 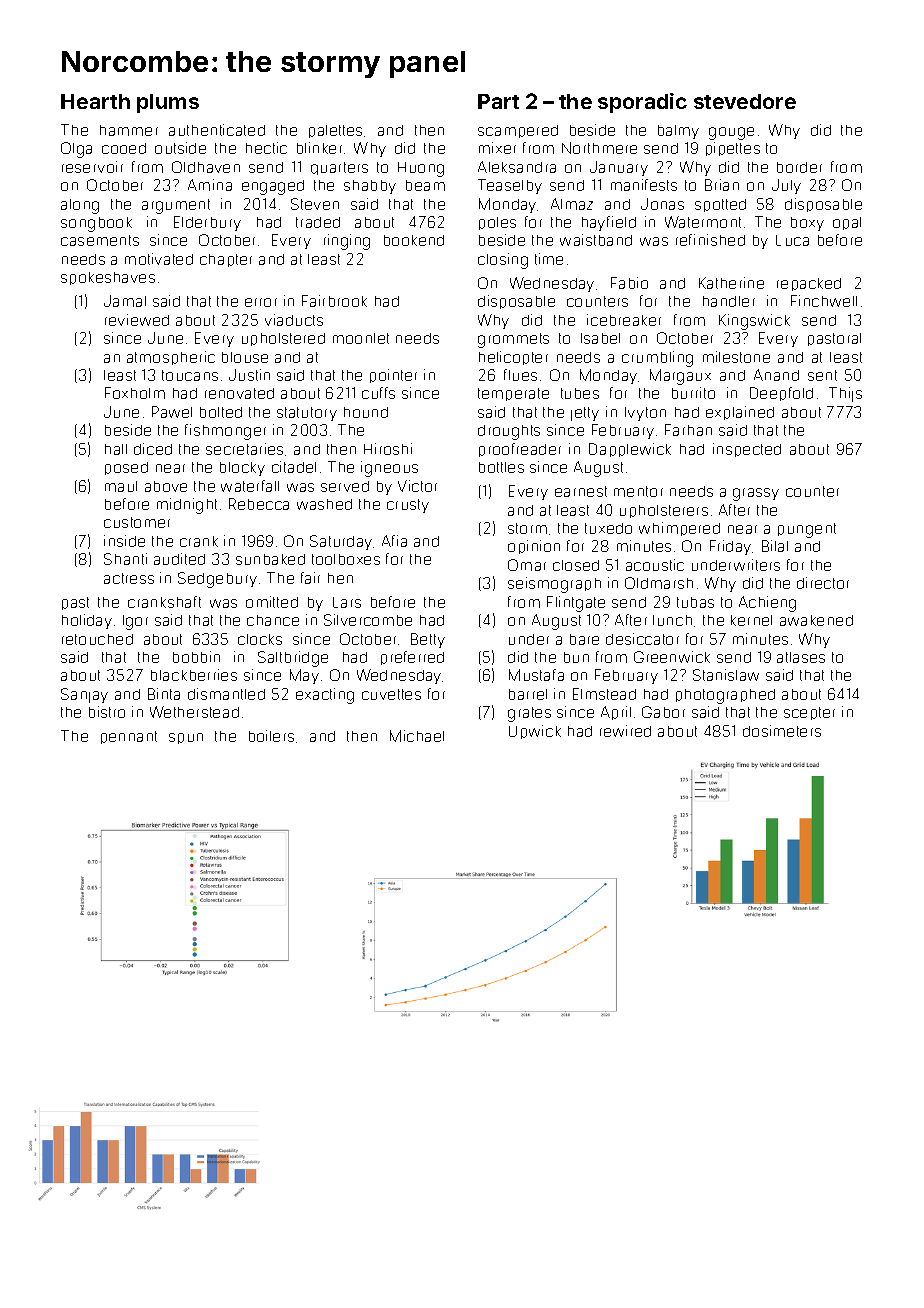 I want to click on border, so click(x=799, y=167).
